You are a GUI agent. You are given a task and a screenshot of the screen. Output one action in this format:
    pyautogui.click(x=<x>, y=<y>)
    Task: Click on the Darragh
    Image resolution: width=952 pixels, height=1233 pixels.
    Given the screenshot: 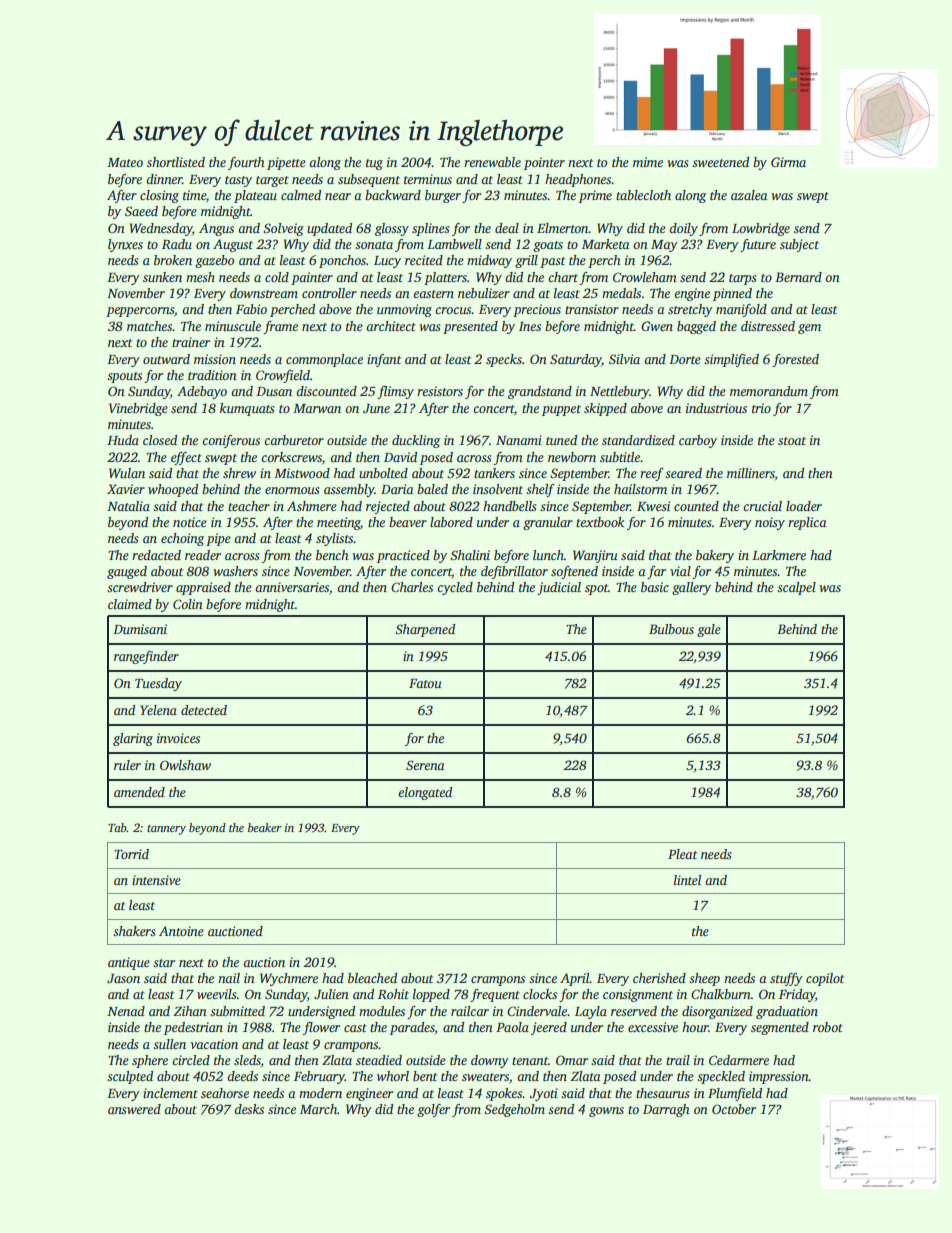 What is the action you would take?
    pyautogui.click(x=666, y=1110)
